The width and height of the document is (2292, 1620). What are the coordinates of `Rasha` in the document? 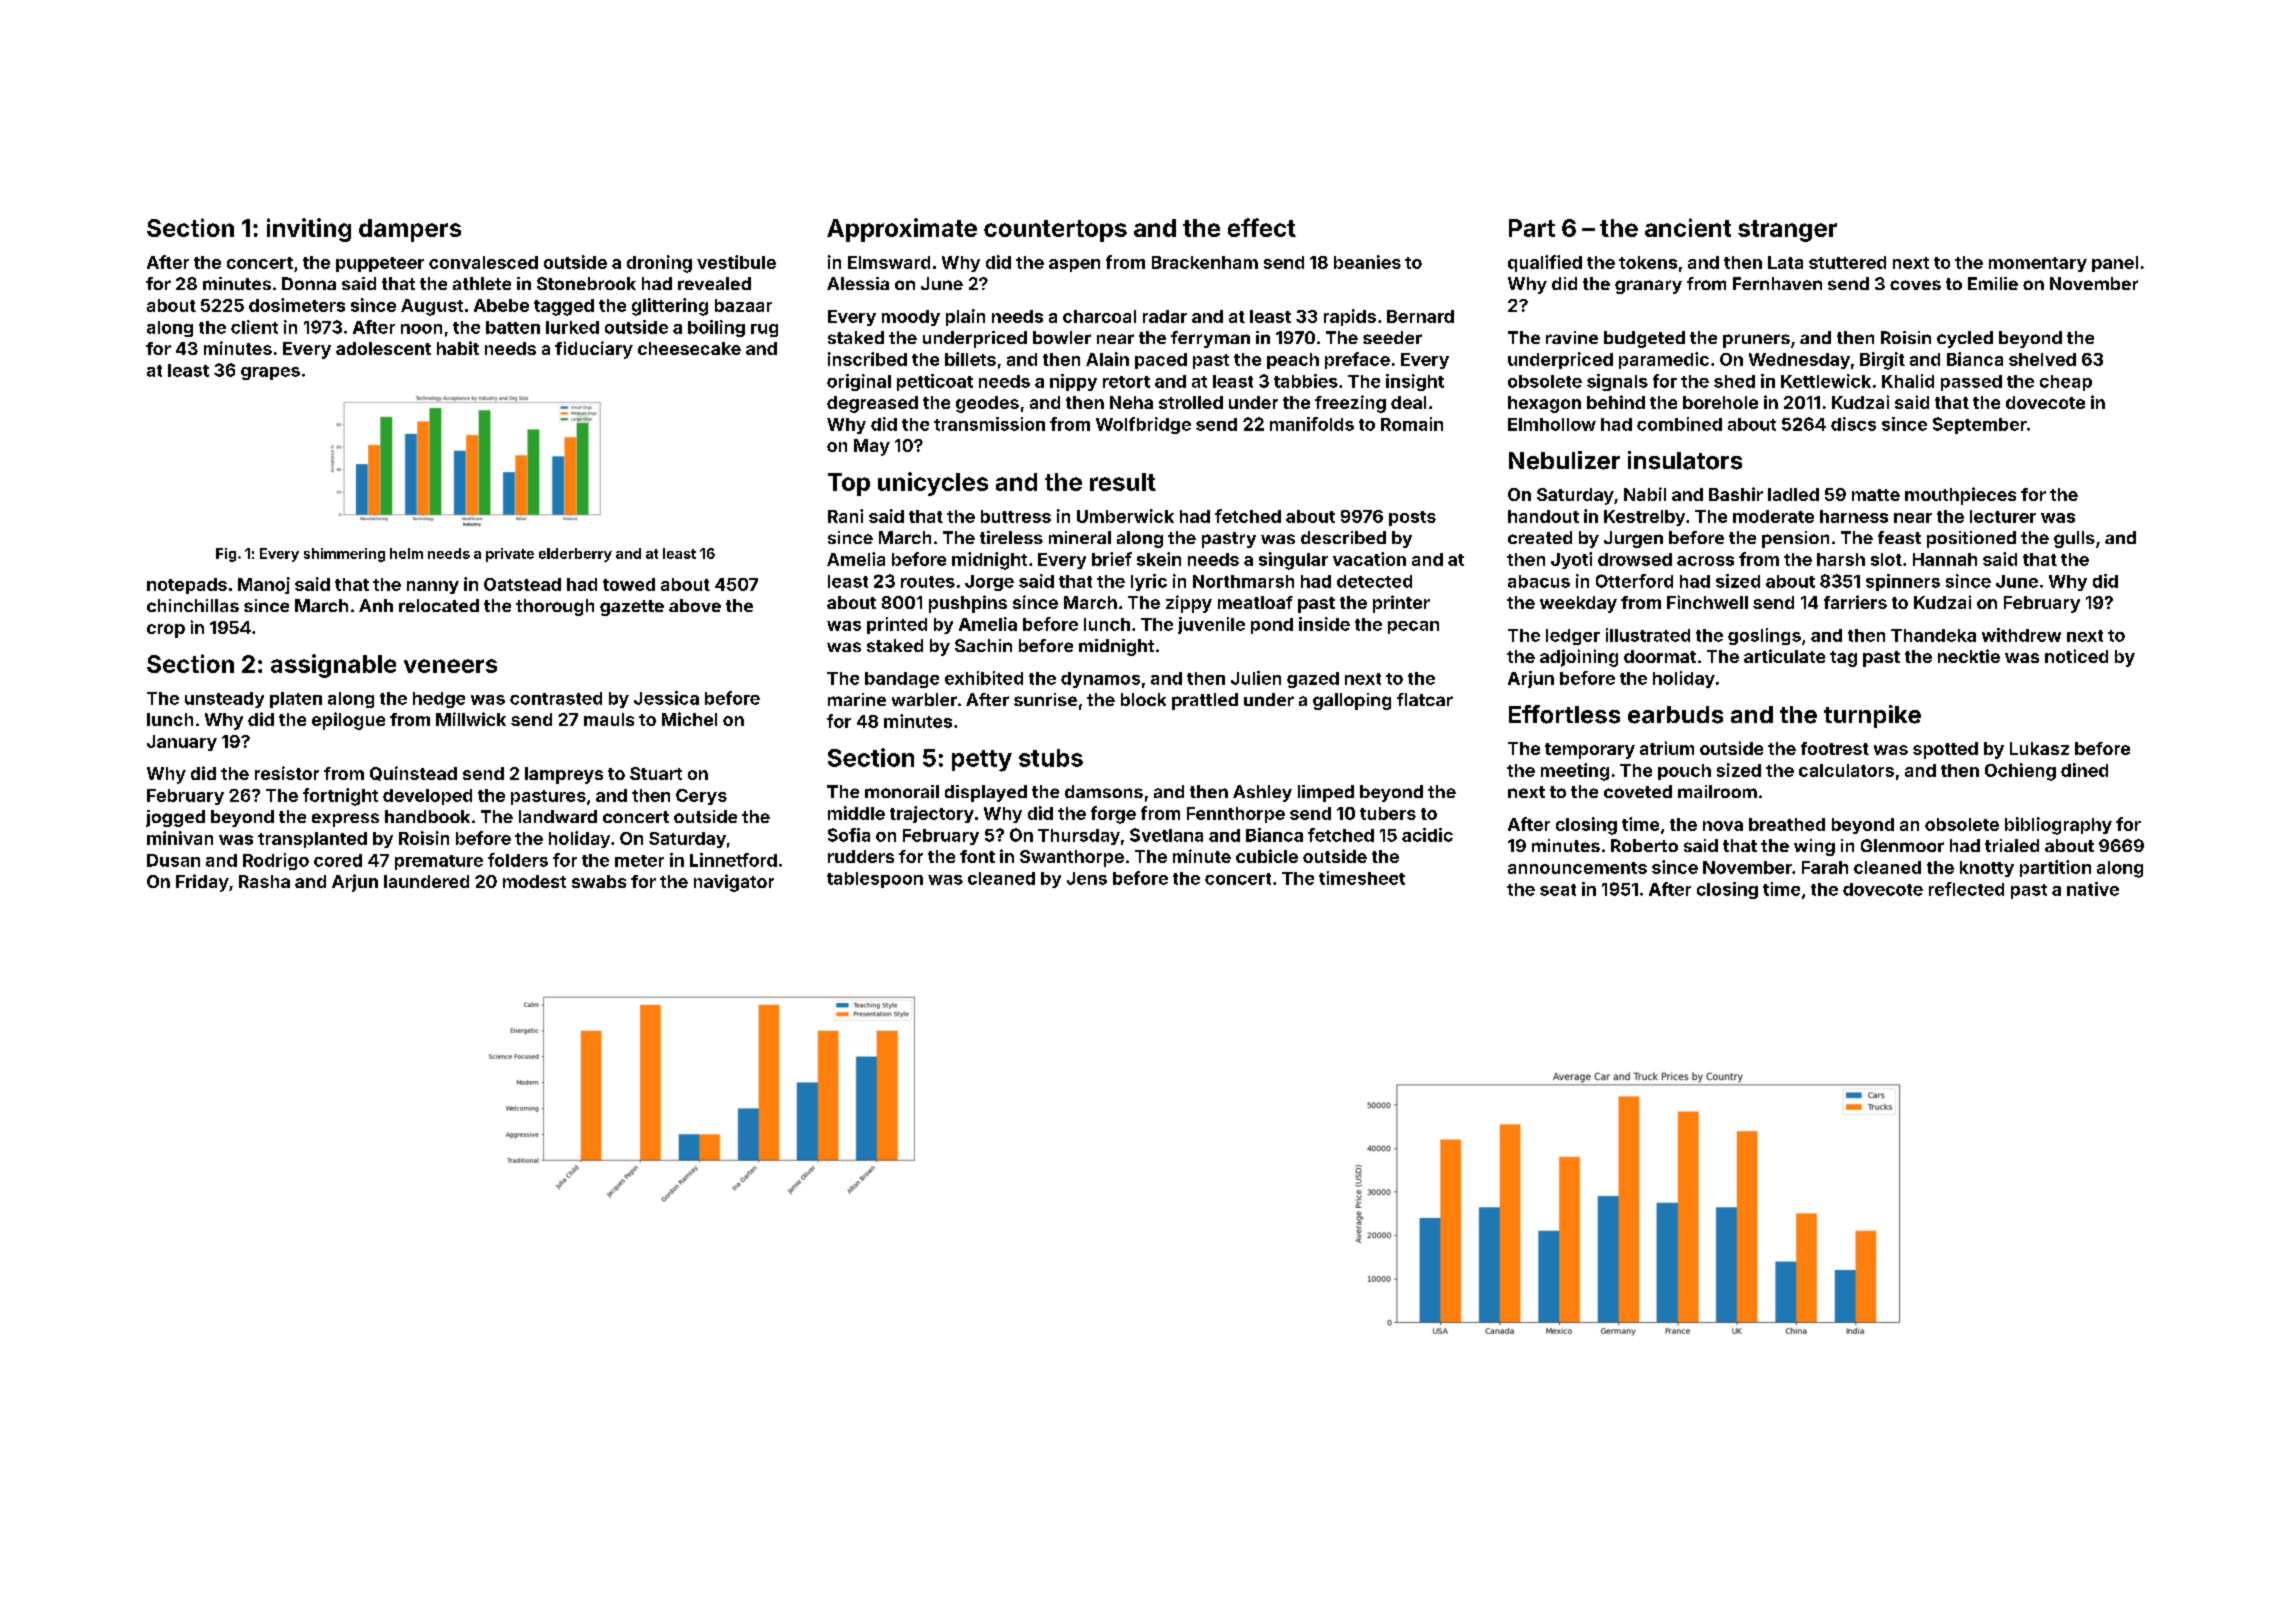 It's located at (264, 881).
